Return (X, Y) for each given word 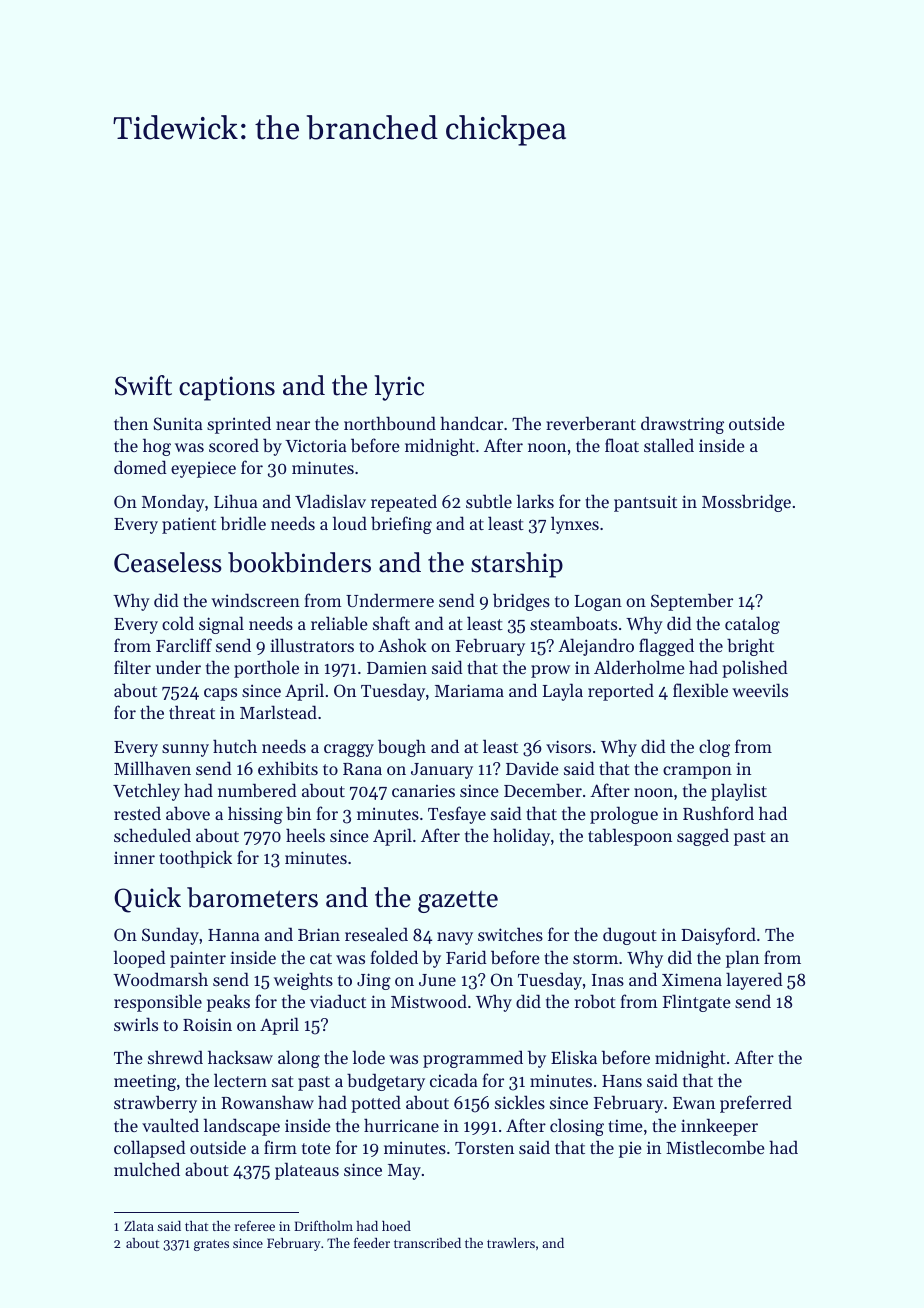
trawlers (511, 1243)
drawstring (682, 425)
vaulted (170, 1125)
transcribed (427, 1243)
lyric (399, 388)
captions (227, 388)
